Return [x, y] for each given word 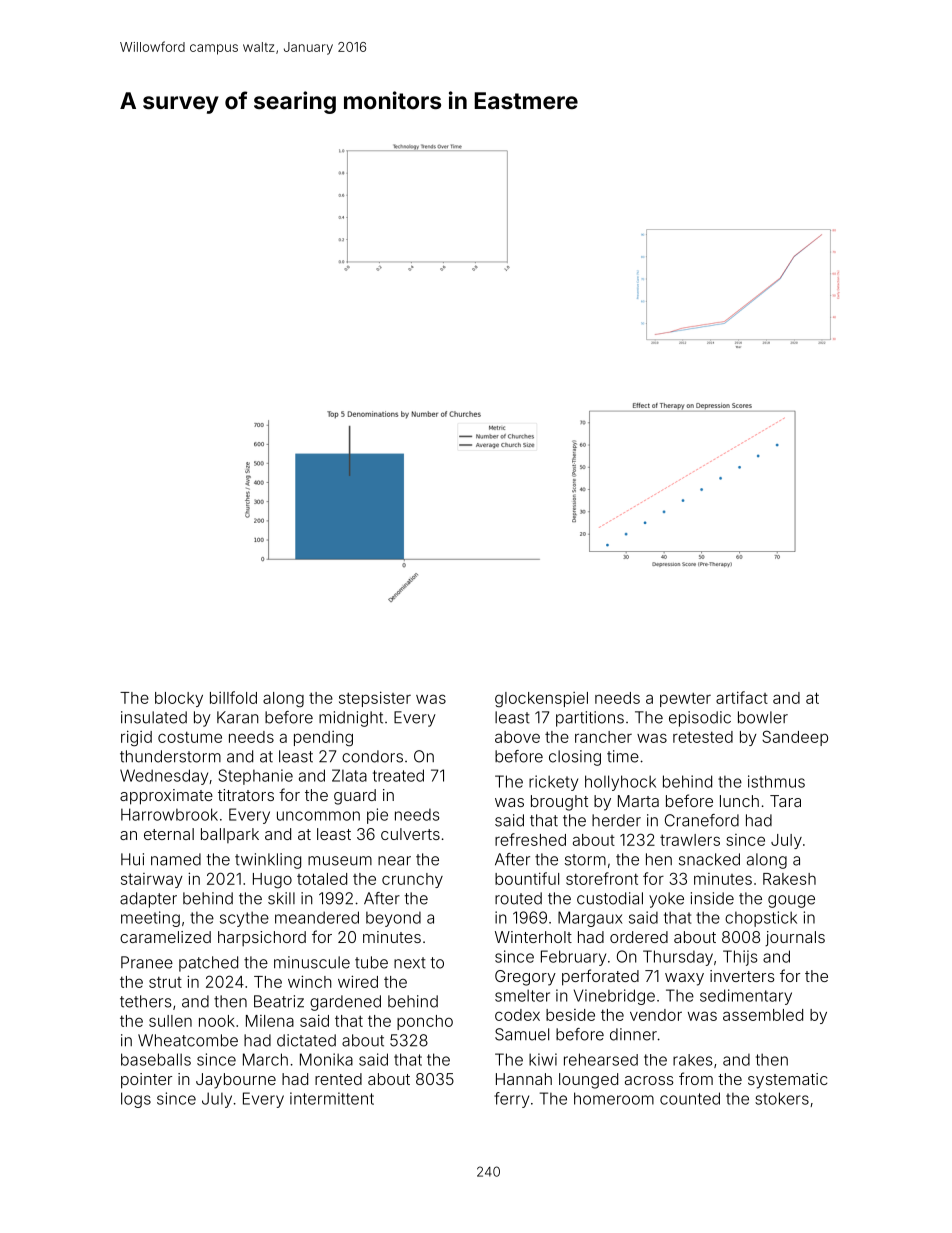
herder [616, 820]
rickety [553, 783]
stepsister [375, 699]
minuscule [312, 962]
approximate [166, 797]
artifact [742, 697]
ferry [511, 1100]
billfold [233, 697]
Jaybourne [236, 1081]
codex [517, 1015]
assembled [763, 1015]
